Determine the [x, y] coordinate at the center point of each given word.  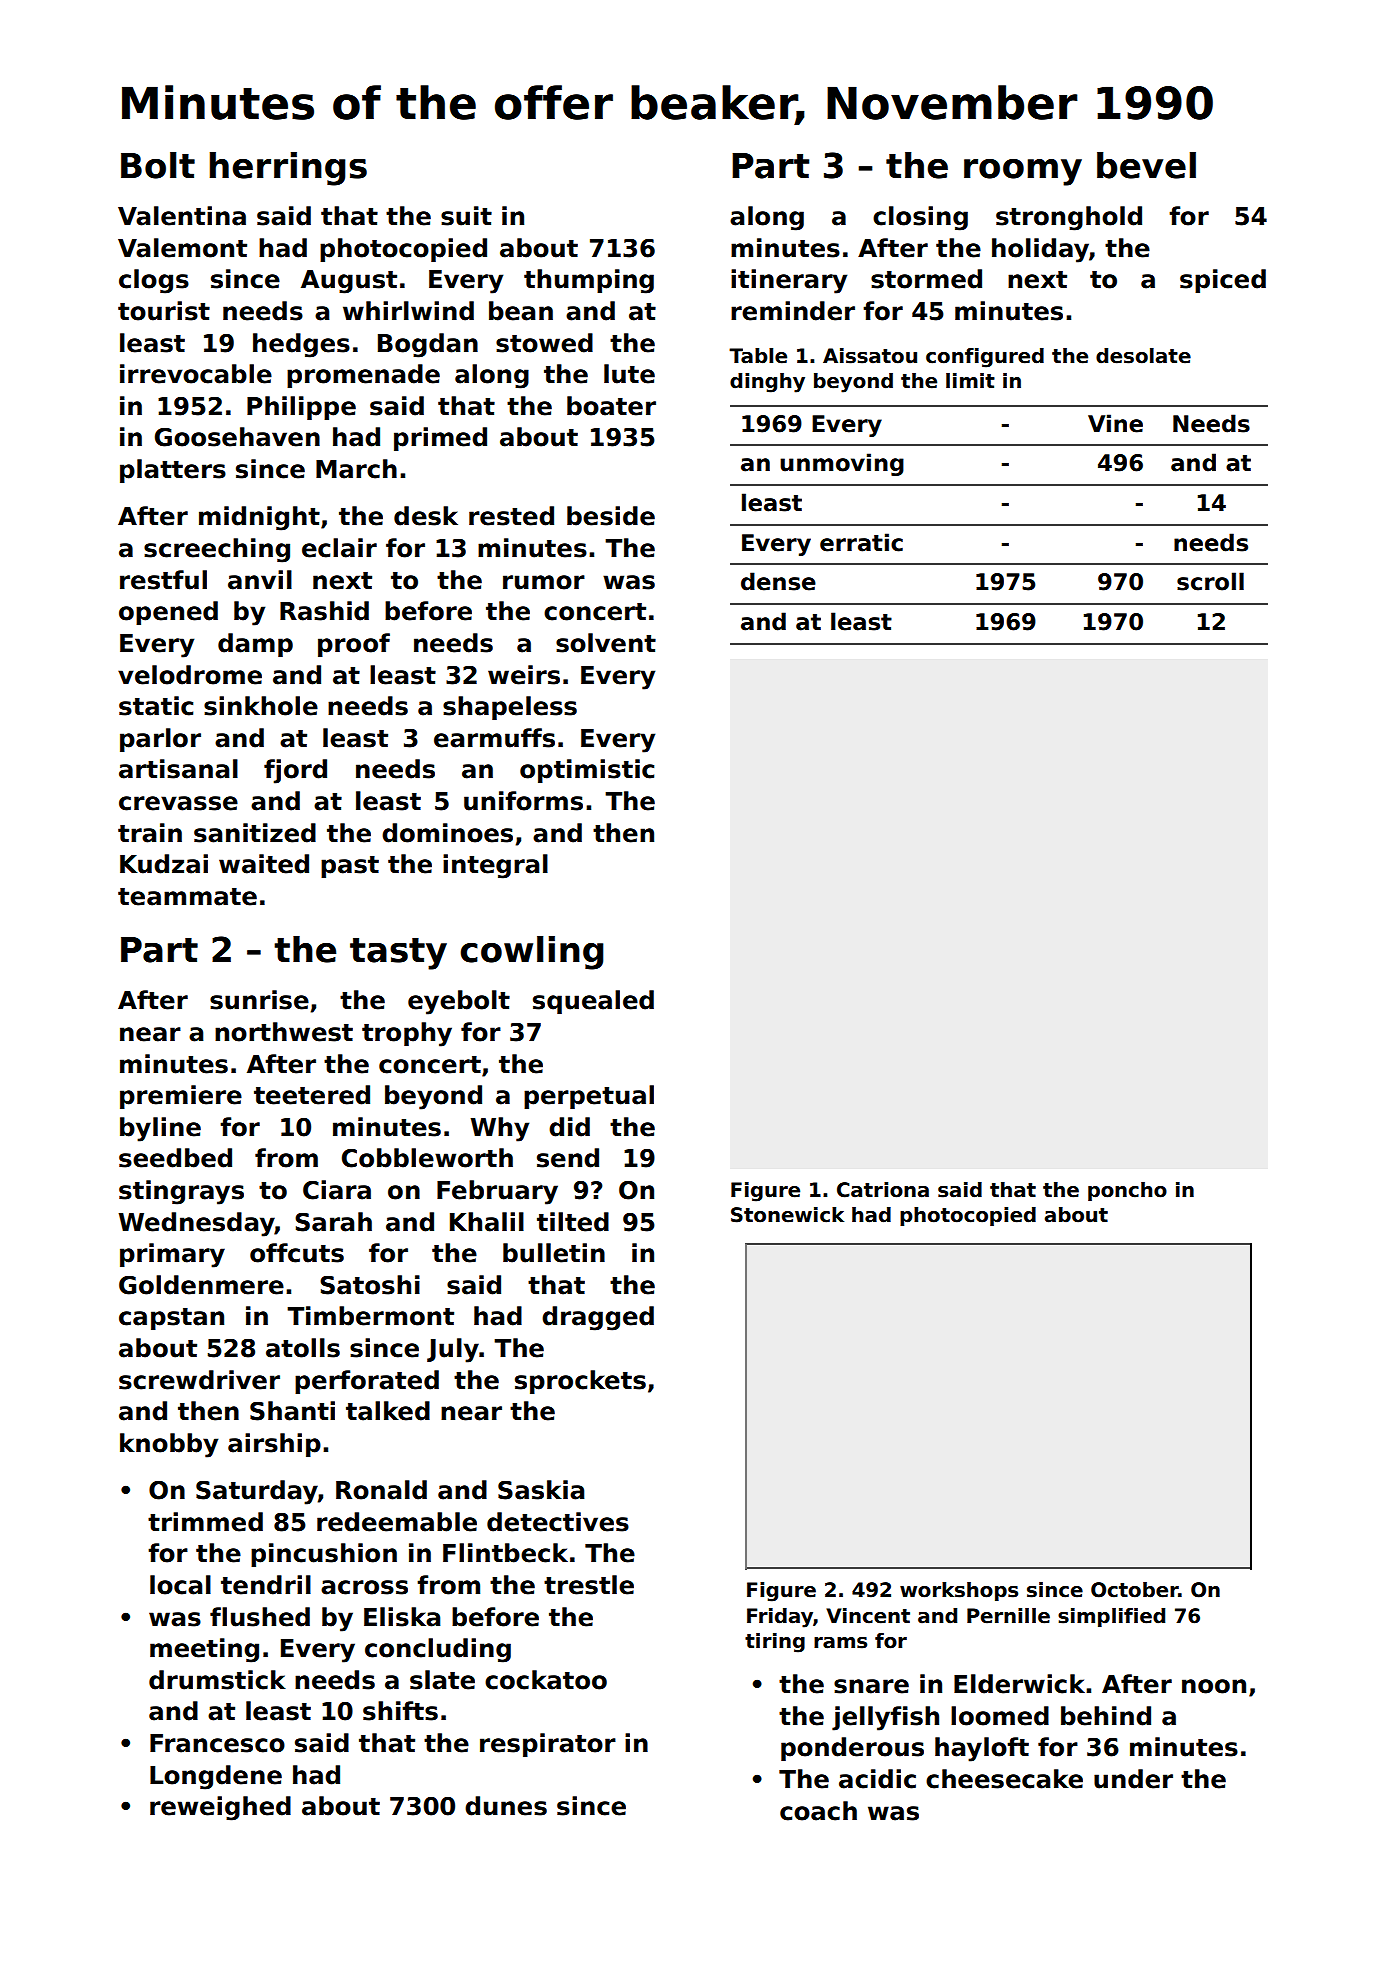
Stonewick [787, 1215]
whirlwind [408, 311]
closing [920, 218]
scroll [1210, 581]
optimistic [587, 771]
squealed [593, 1002]
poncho [1127, 1191]
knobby [169, 1445]
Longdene [216, 1777]
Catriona [883, 1190]
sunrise [259, 1000]
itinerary [789, 281]
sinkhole [261, 706]
